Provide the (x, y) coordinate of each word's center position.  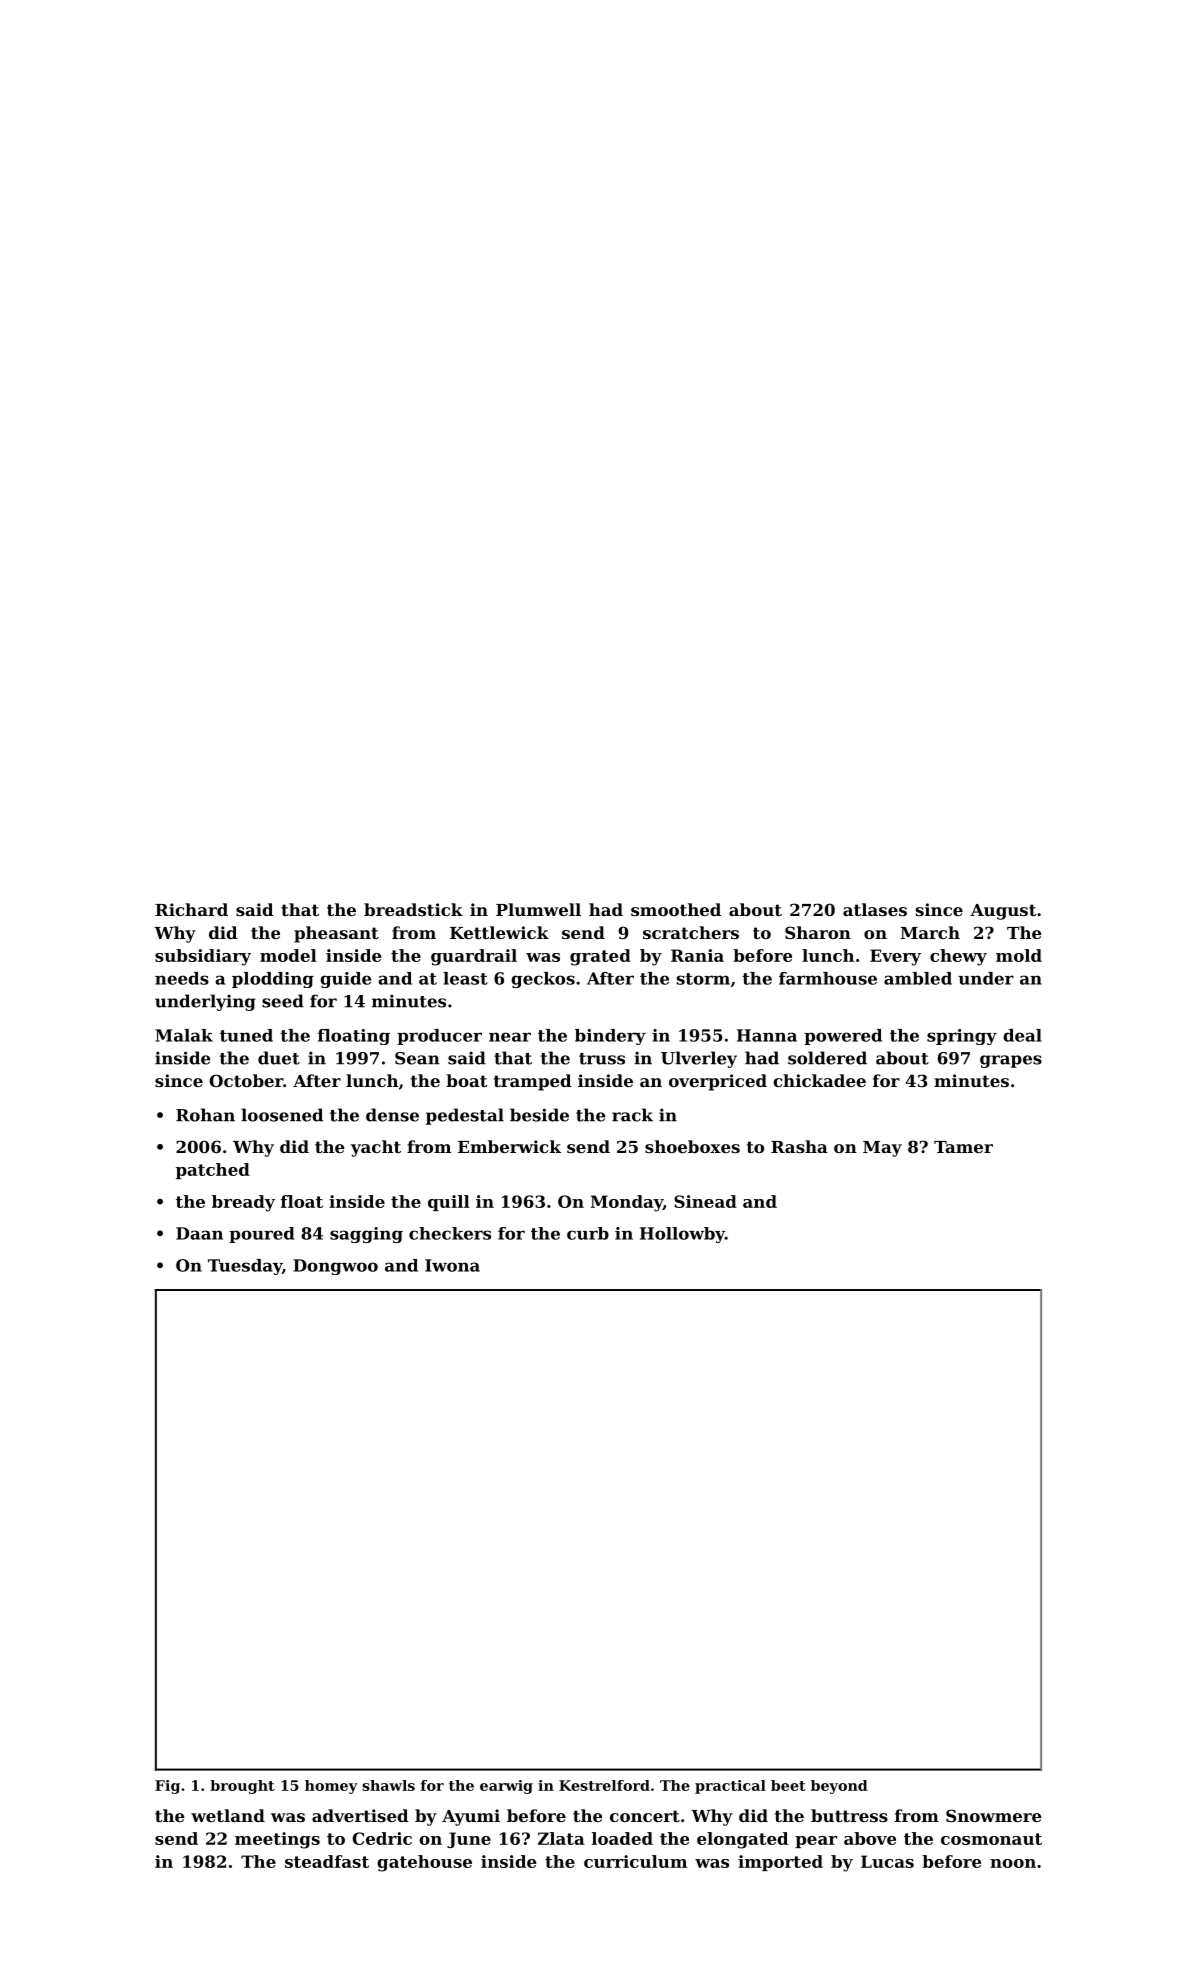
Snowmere (994, 1815)
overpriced (718, 1082)
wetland (228, 1815)
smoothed (676, 909)
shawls (388, 1785)
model (288, 955)
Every (895, 957)
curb (588, 1233)
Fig (167, 1787)
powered (843, 1037)
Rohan (205, 1115)
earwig (506, 1787)
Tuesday (245, 1267)
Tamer (963, 1147)
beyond (839, 1787)
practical (730, 1787)
